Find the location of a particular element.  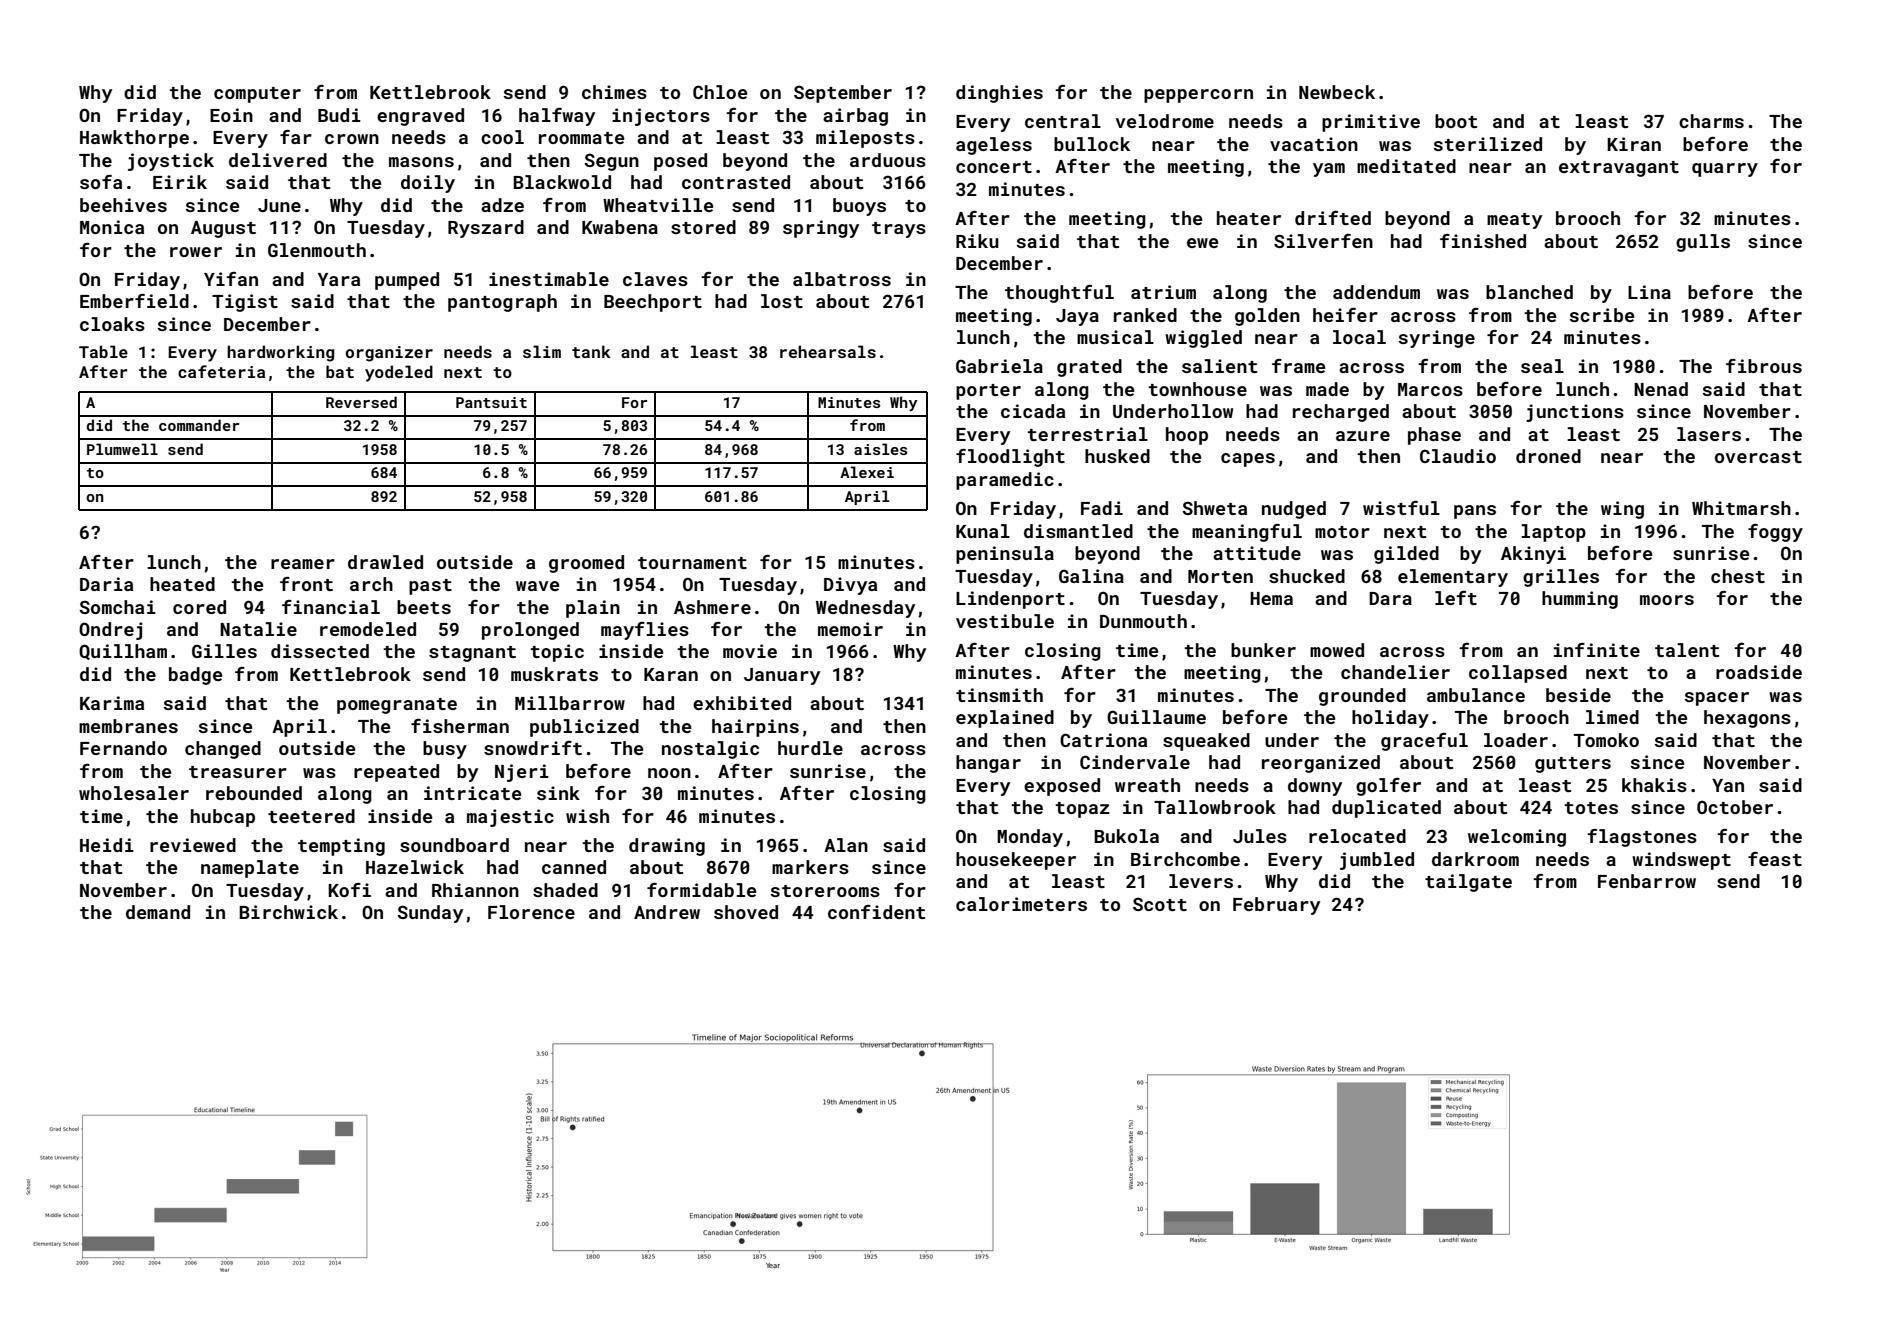

calorimeters is located at coordinates (1021, 904).
